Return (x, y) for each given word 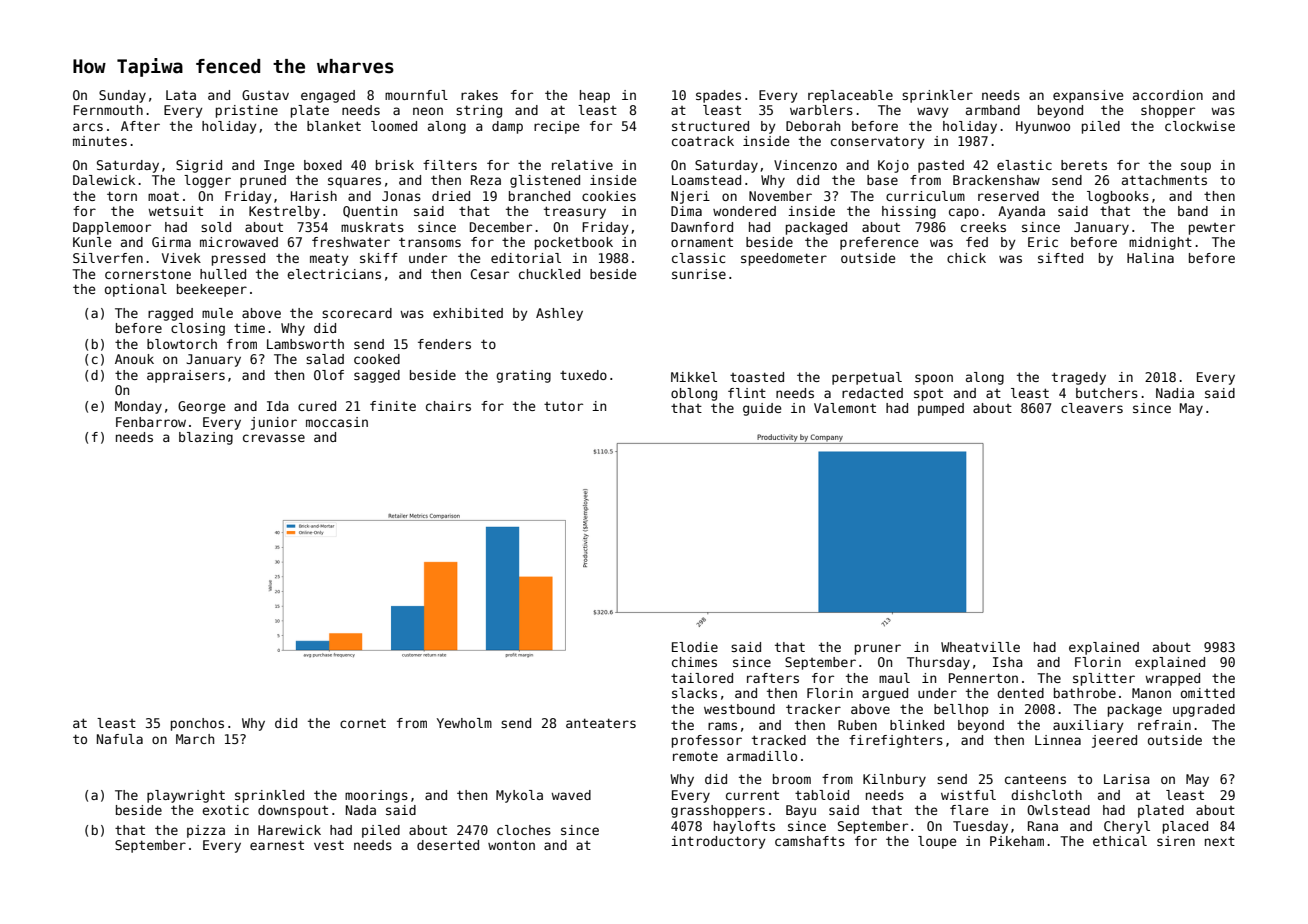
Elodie (695, 647)
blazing (206, 438)
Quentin (370, 212)
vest (329, 845)
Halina (1150, 258)
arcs (88, 127)
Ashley (559, 314)
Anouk (134, 359)
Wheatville (980, 647)
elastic (1024, 165)
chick (966, 258)
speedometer (784, 259)
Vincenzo (805, 165)
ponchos (197, 724)
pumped (941, 409)
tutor (563, 406)
